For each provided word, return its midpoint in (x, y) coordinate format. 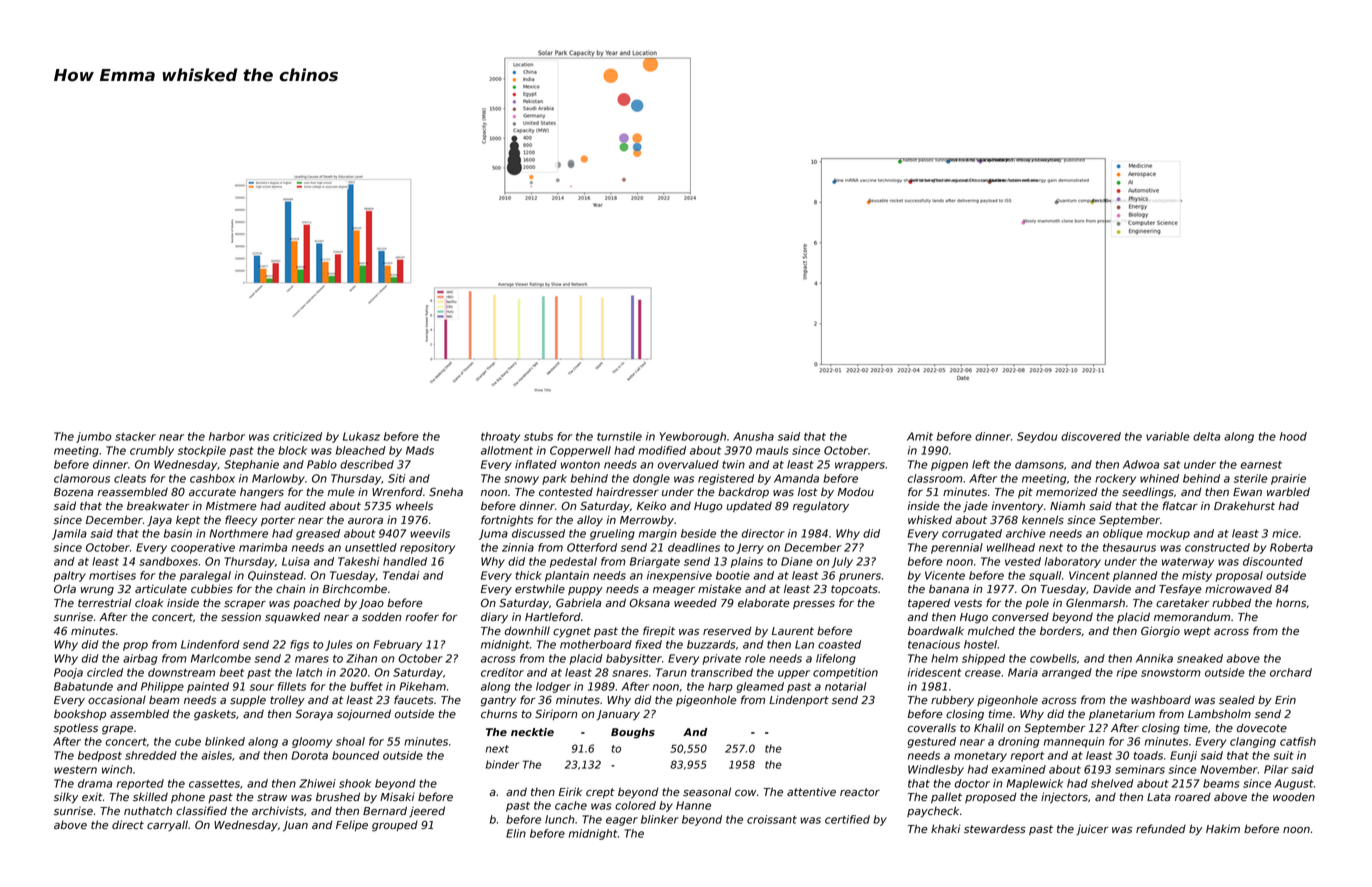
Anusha (753, 436)
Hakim (1223, 828)
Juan (295, 826)
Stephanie (251, 465)
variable (1168, 436)
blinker (660, 819)
